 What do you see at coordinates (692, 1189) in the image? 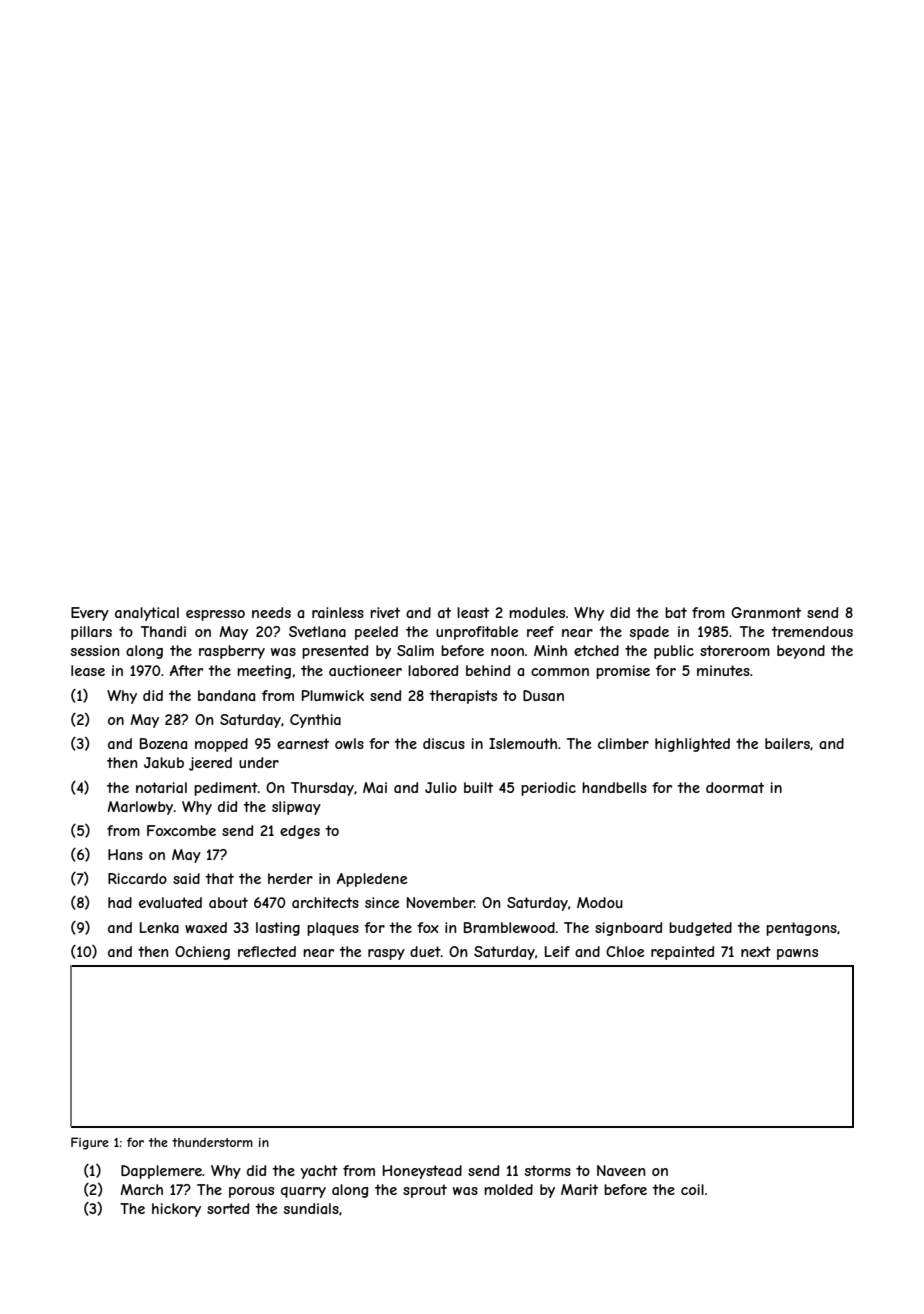
I see `coil` at bounding box center [692, 1189].
